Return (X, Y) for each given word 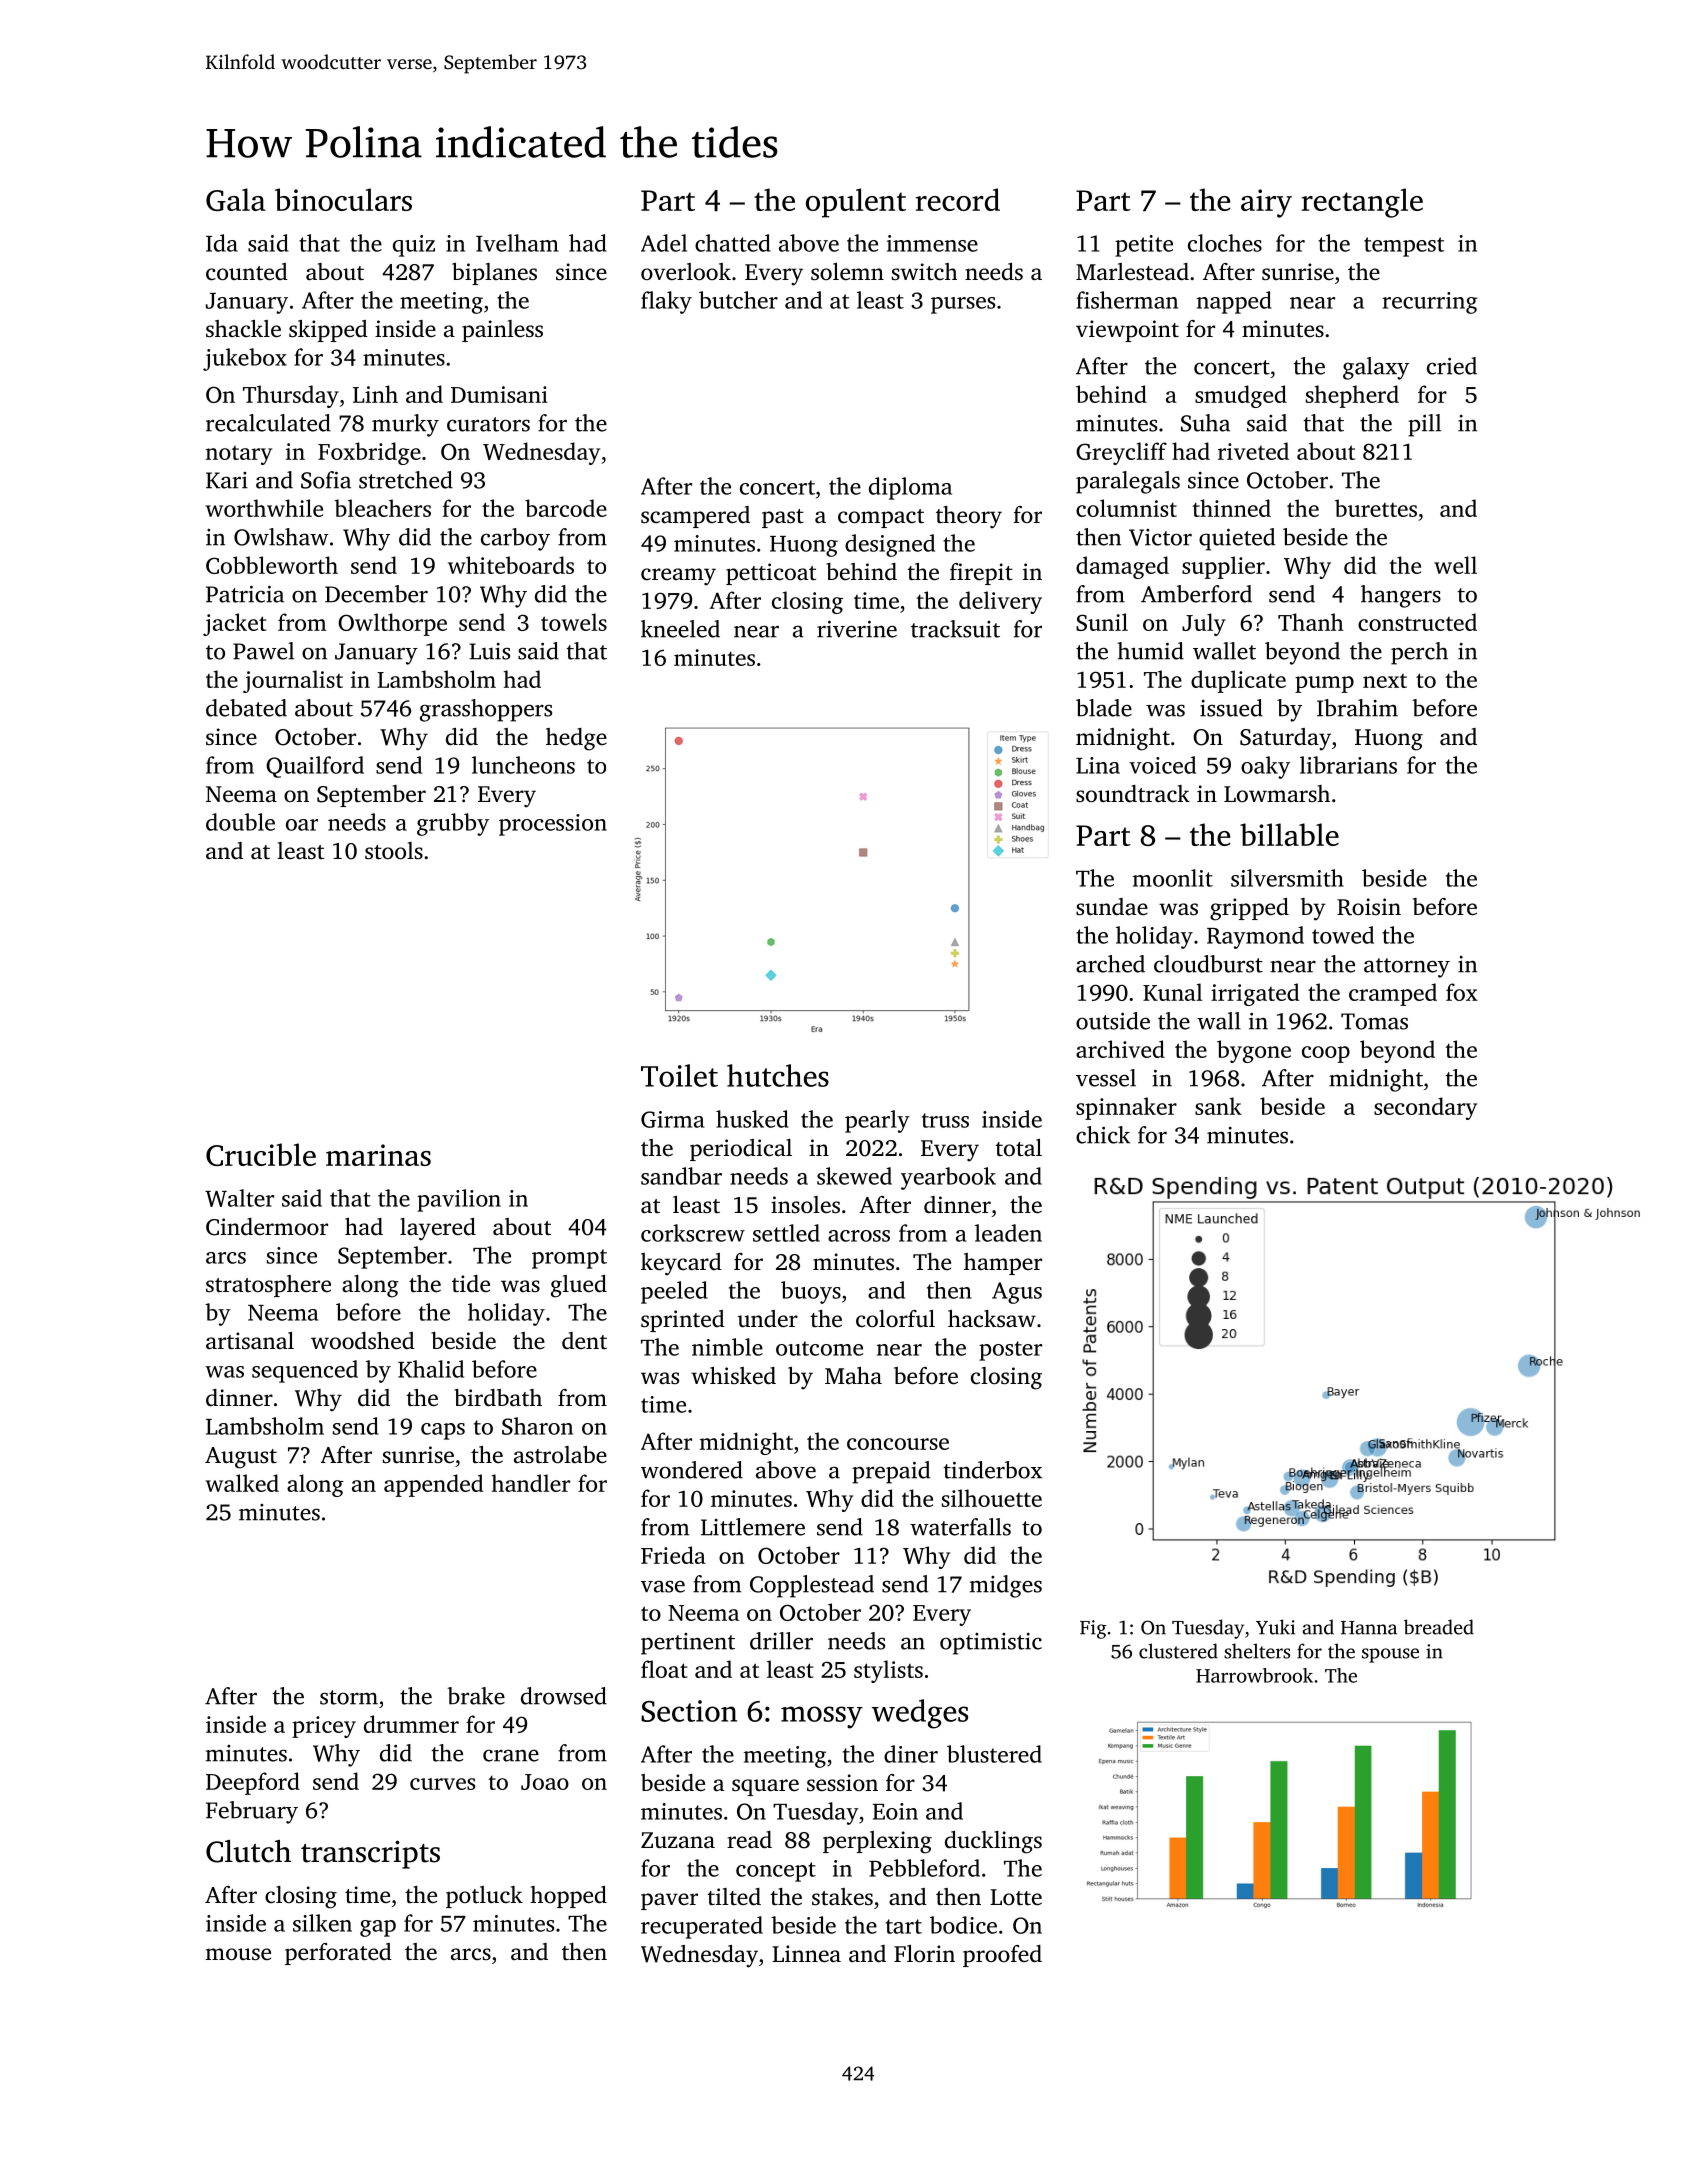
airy (1266, 203)
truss (945, 1120)
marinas (378, 1155)
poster (1010, 1351)
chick (1103, 1135)
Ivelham (517, 243)
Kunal (1172, 992)
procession (553, 825)
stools (394, 851)
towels (574, 622)
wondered (692, 1470)
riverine (857, 629)
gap (378, 1928)
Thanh (1311, 622)
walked (242, 1483)
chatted (733, 243)
